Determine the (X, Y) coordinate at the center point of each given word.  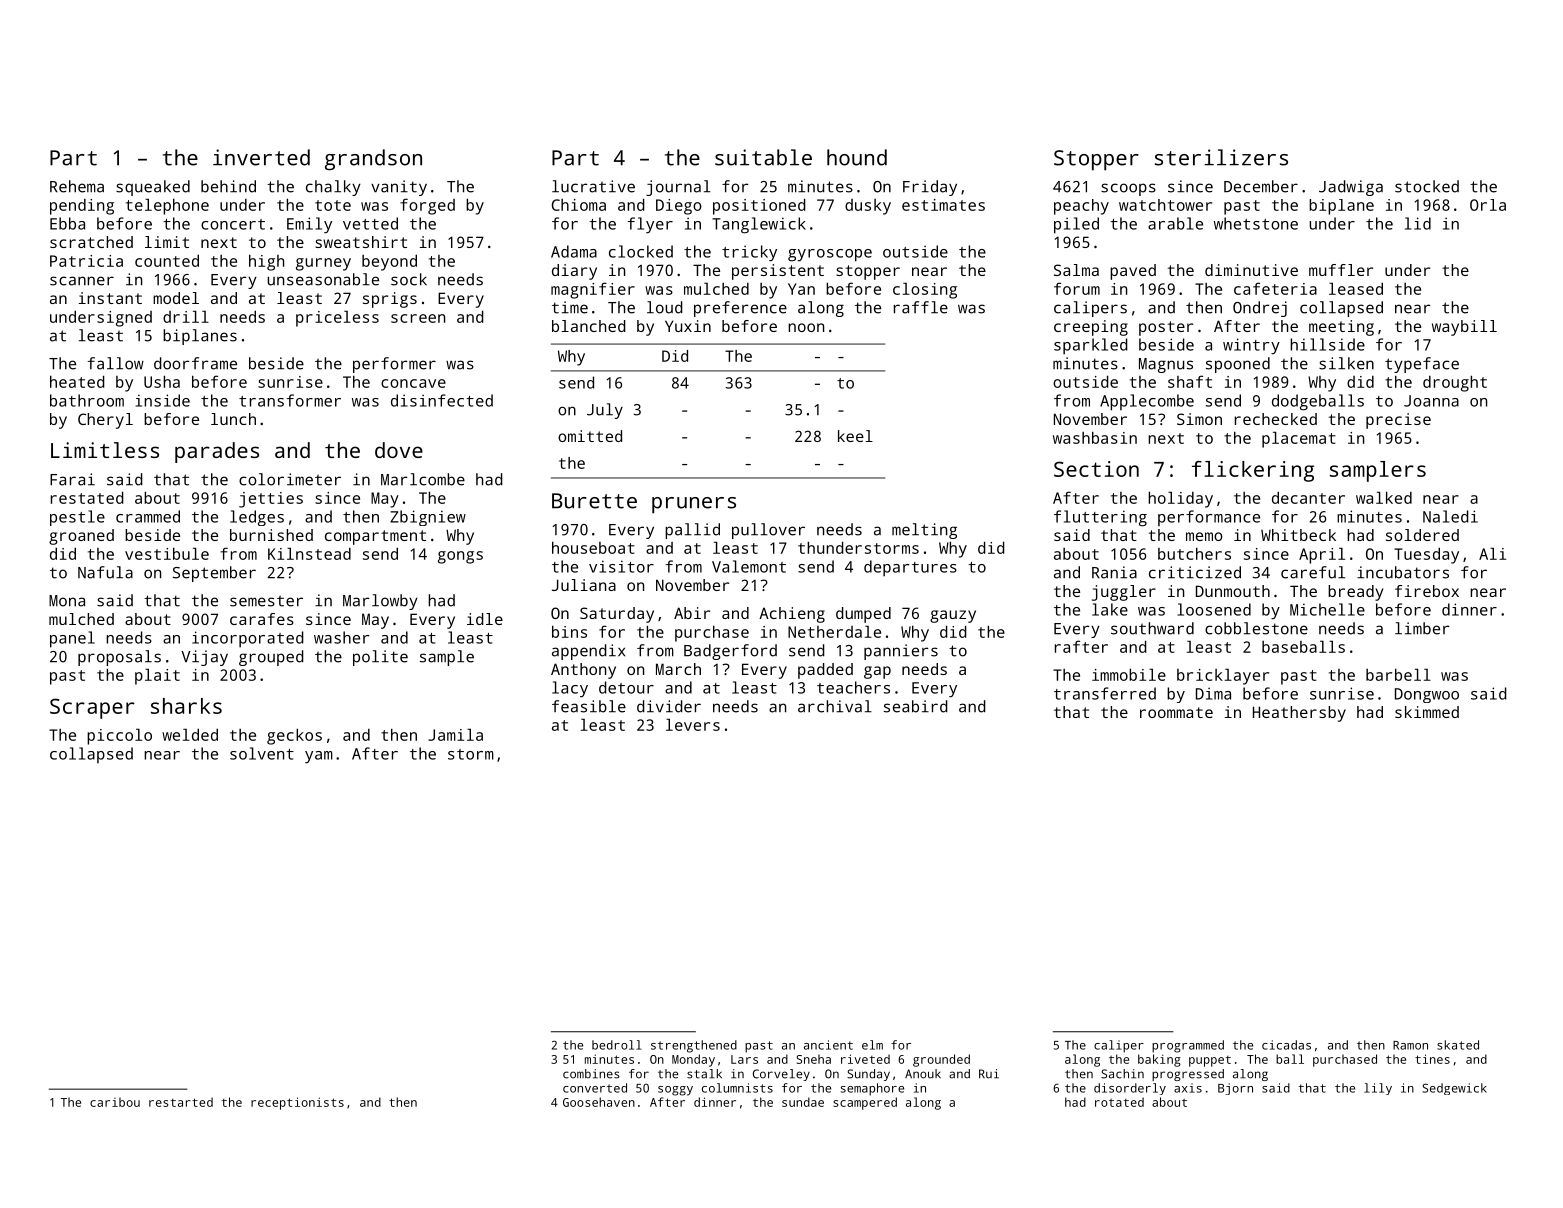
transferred (1105, 693)
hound (857, 157)
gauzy (953, 616)
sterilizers (1221, 157)
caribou (115, 1102)
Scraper (92, 708)
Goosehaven (599, 1102)
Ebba (67, 223)
